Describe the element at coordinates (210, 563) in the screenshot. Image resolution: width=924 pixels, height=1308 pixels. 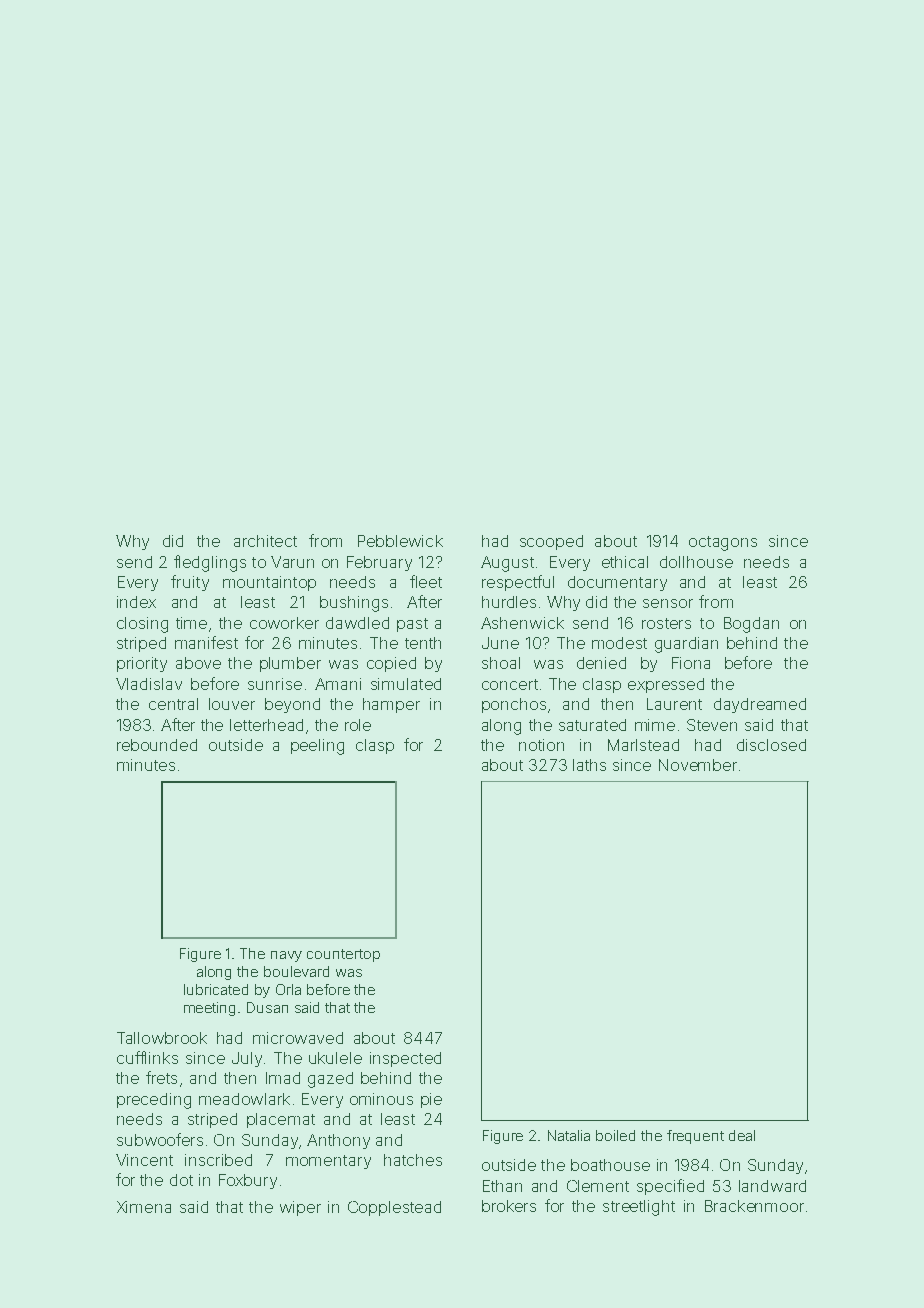
I see `fledglings` at that location.
